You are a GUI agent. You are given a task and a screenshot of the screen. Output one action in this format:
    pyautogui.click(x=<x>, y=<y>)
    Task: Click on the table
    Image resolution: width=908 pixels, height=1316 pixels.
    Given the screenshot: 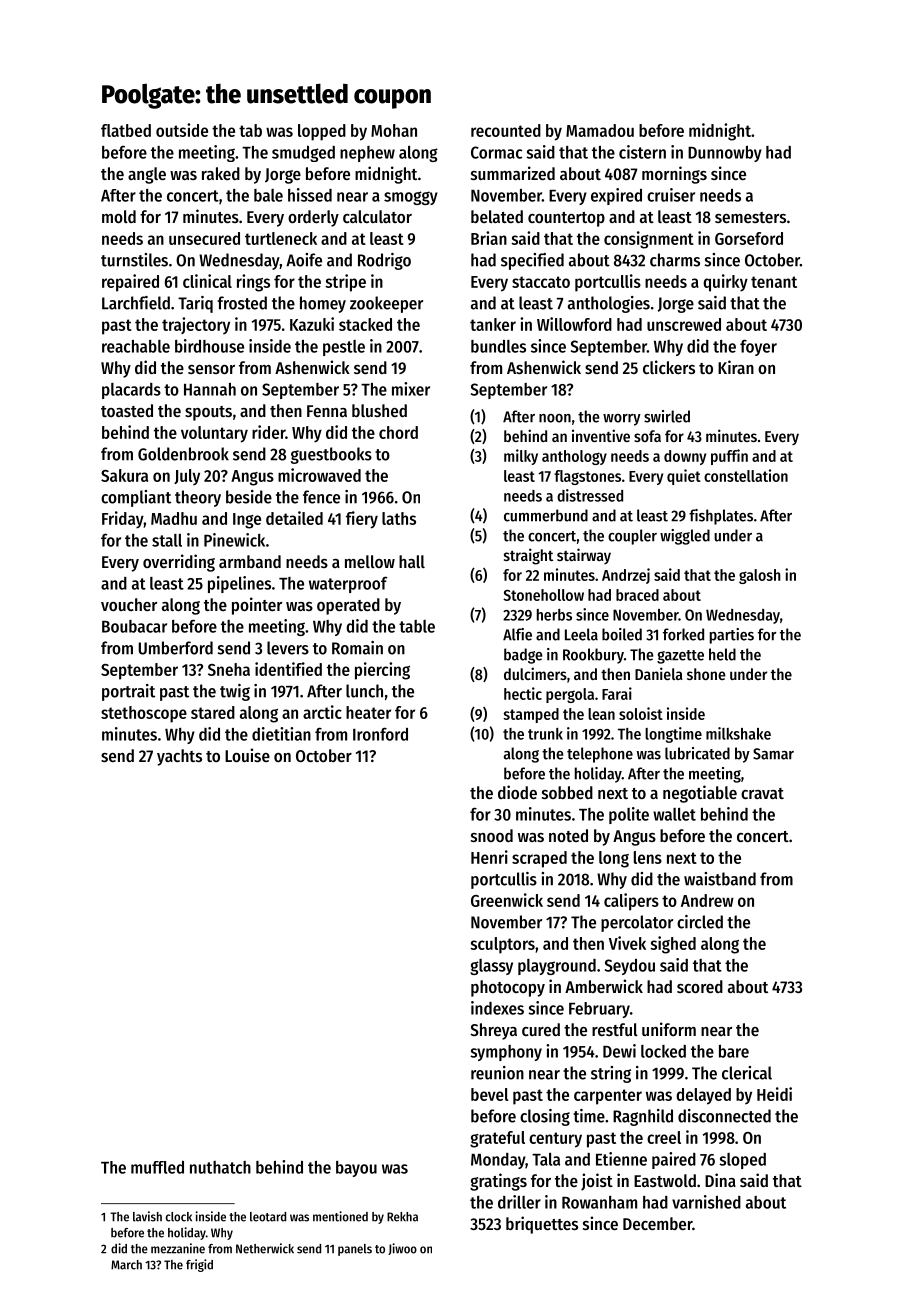 What is the action you would take?
    pyautogui.click(x=417, y=626)
